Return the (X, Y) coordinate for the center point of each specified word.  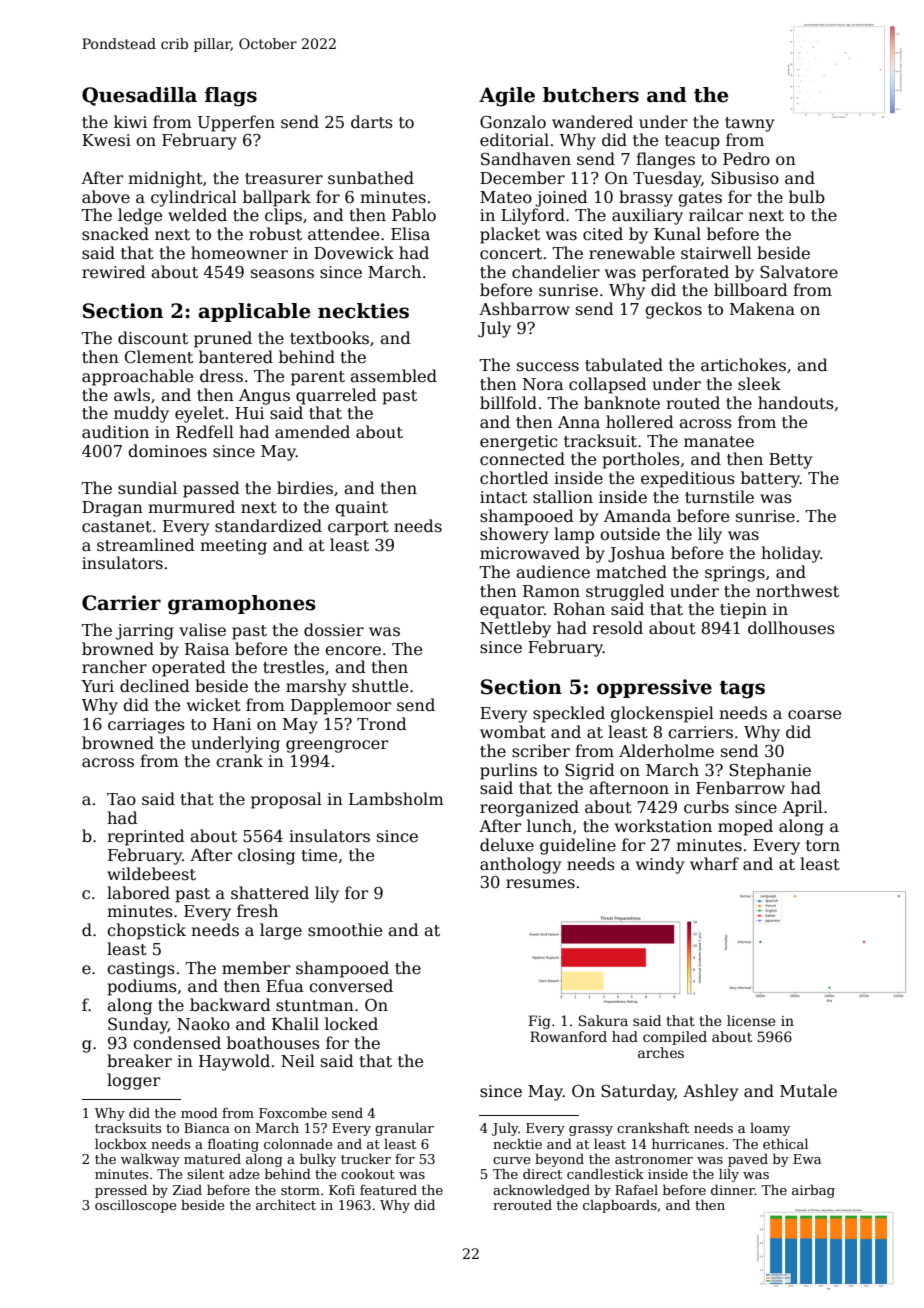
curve (511, 1160)
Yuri (97, 686)
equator (512, 611)
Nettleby (515, 629)
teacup (692, 142)
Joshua (636, 554)
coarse (814, 715)
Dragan (112, 509)
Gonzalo (513, 122)
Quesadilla (139, 96)
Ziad (187, 1189)
